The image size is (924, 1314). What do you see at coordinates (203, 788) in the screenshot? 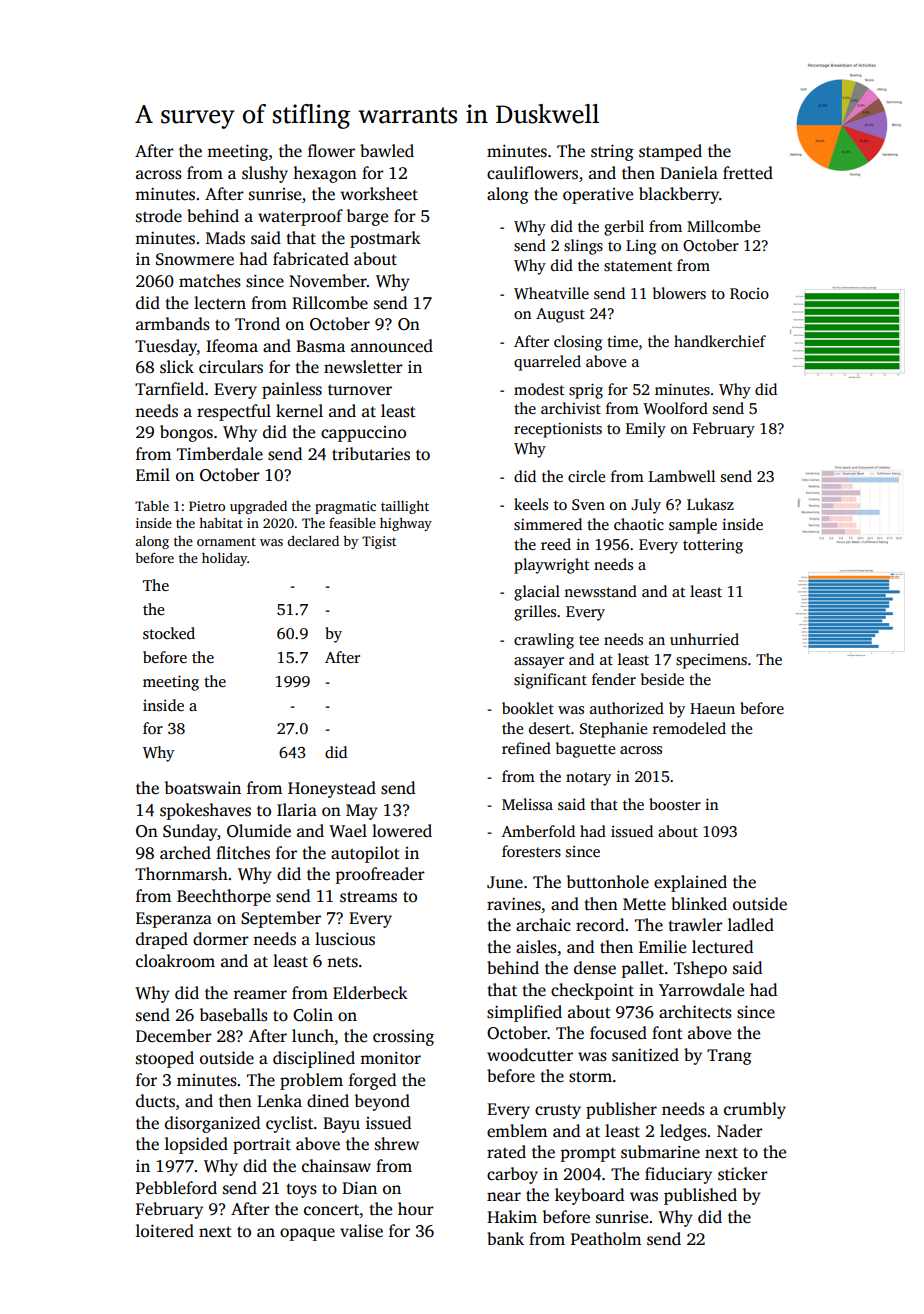
I see `boatswain` at bounding box center [203, 788].
